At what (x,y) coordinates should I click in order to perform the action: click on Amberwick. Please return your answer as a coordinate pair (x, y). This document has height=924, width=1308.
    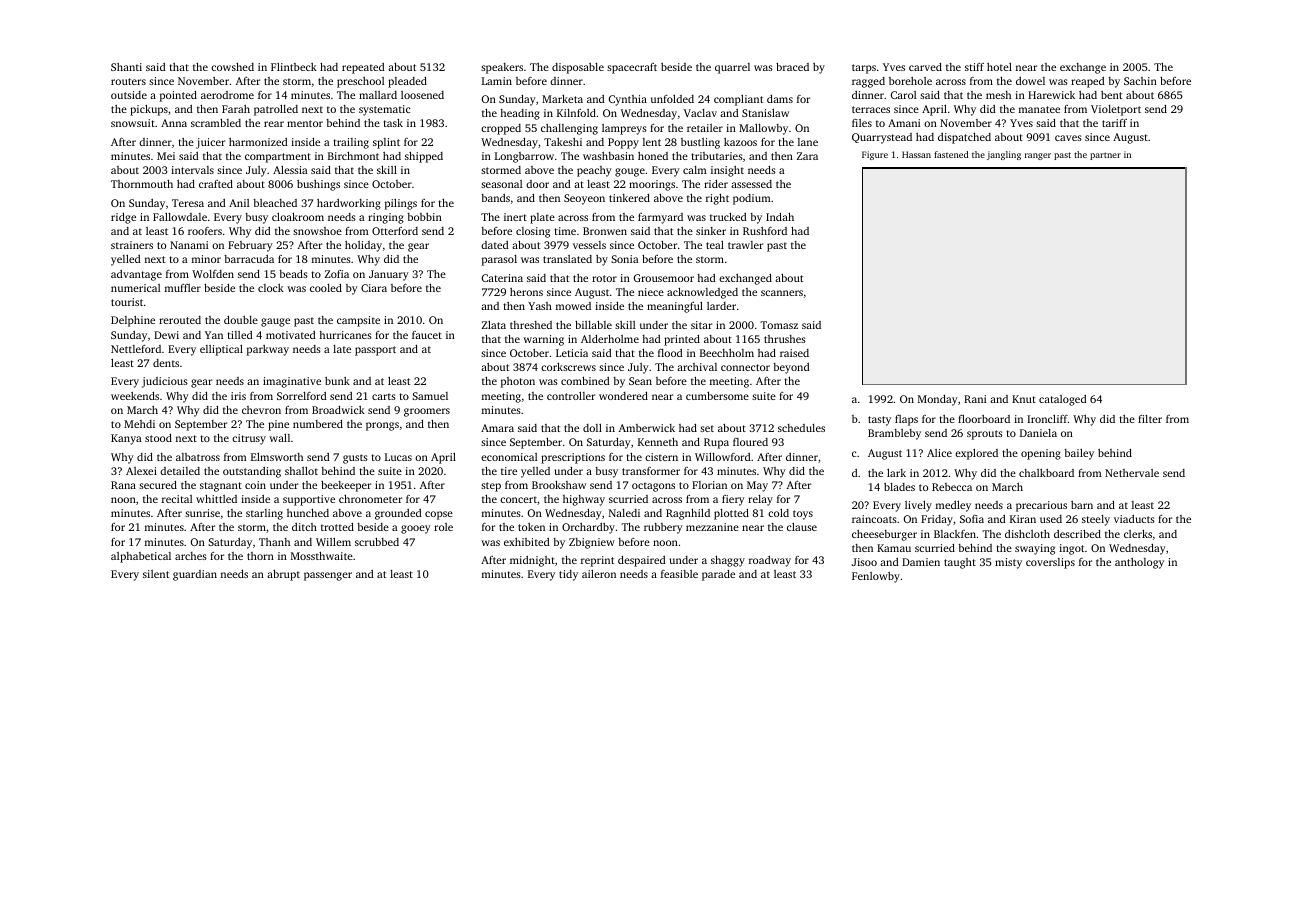
    Looking at the image, I should click on (647, 428).
